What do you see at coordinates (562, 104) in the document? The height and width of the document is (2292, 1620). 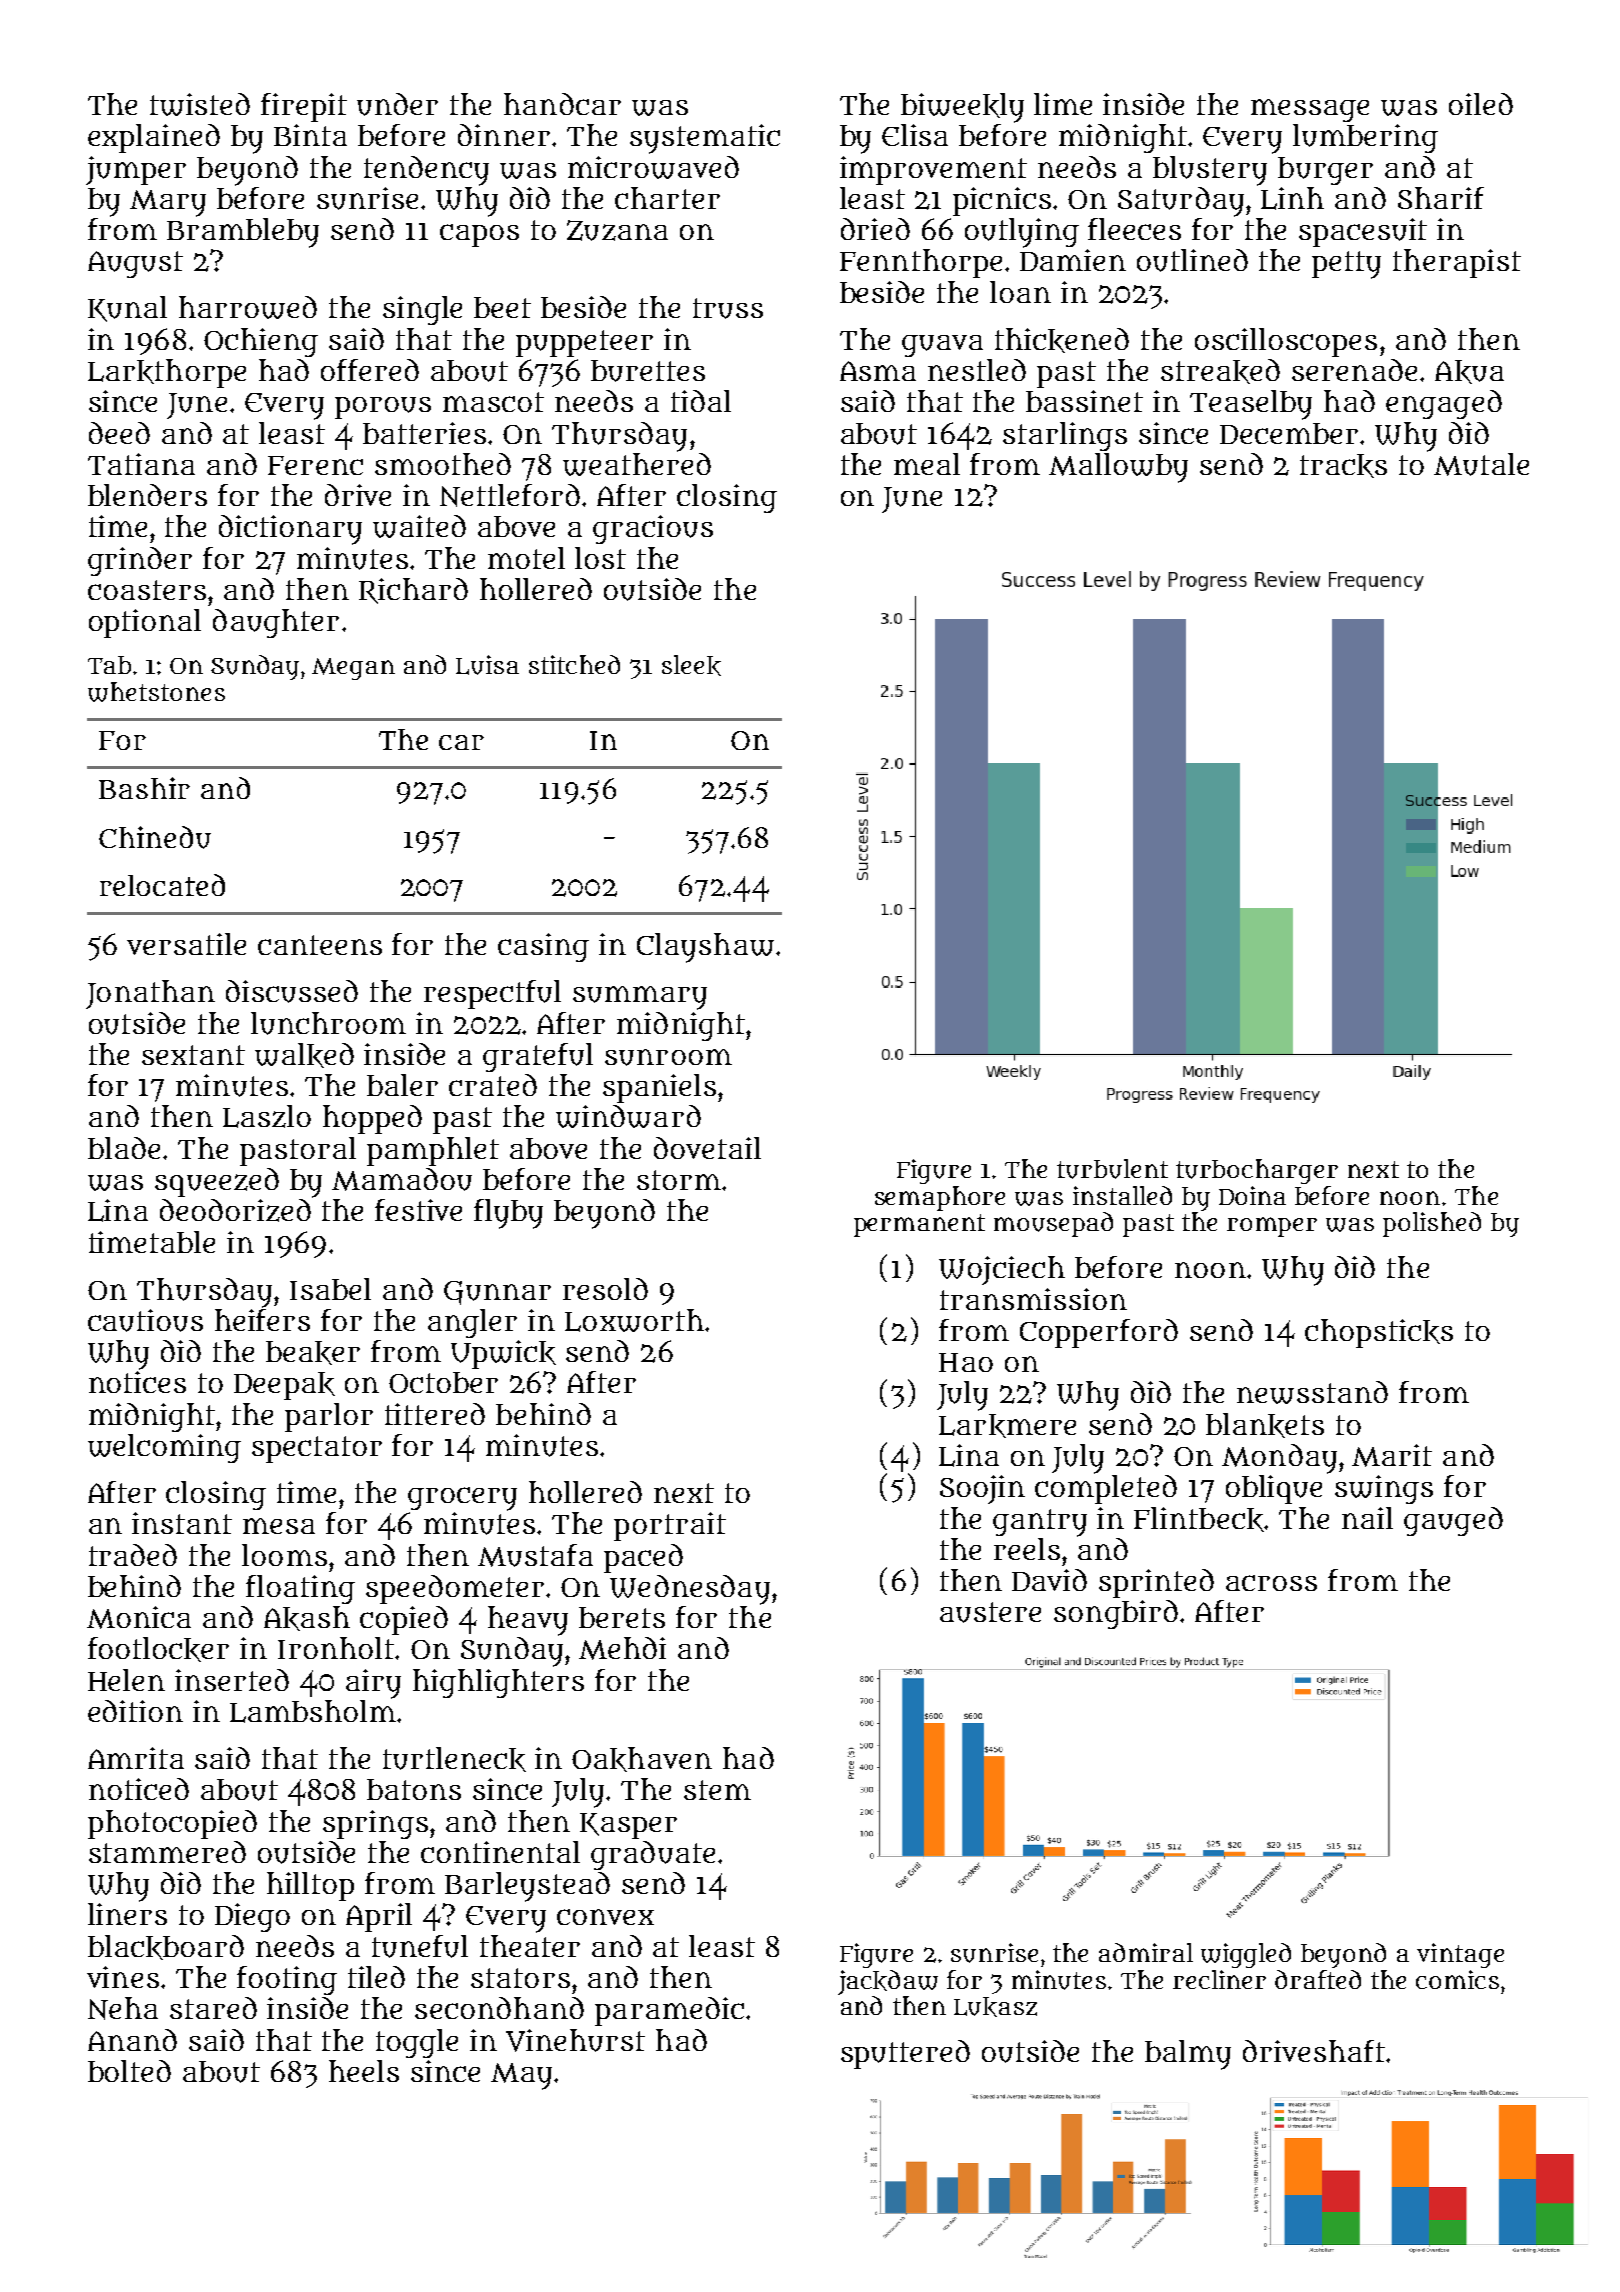 I see `handcar` at bounding box center [562, 104].
